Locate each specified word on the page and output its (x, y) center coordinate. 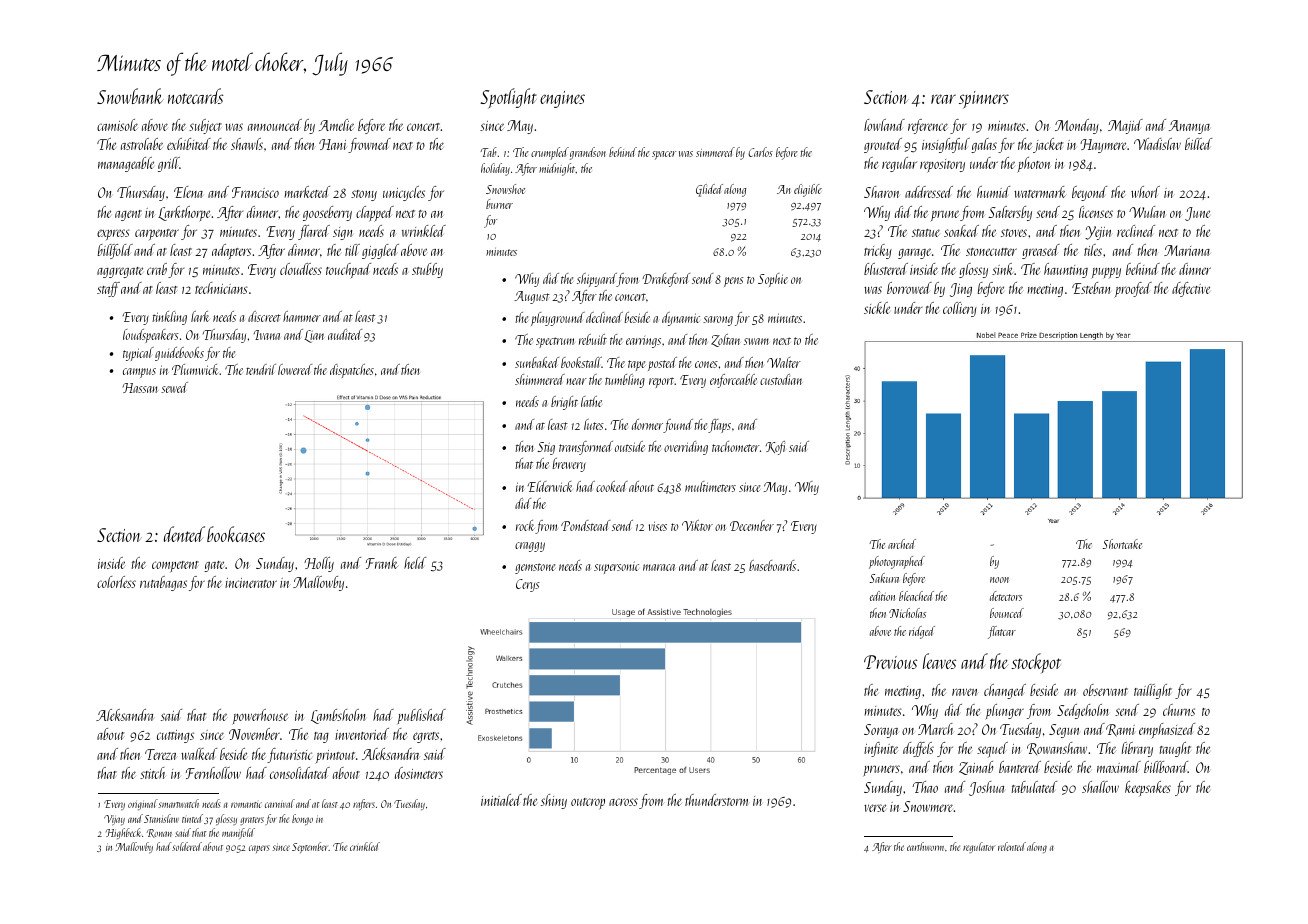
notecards (195, 96)
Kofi (775, 448)
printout (335, 757)
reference (928, 126)
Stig (546, 448)
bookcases (236, 534)
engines (562, 99)
